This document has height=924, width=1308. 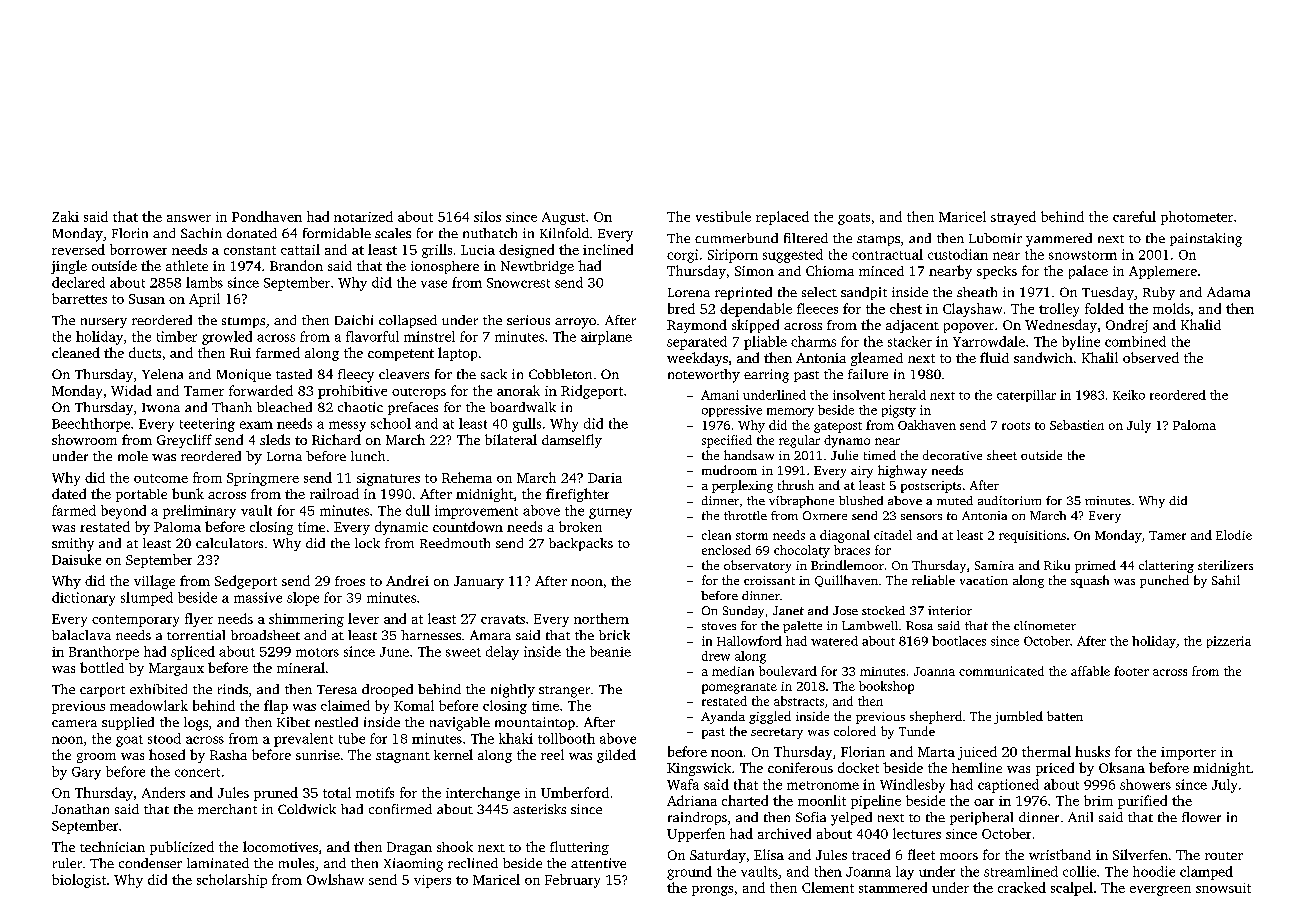 What do you see at coordinates (952, 455) in the document?
I see `decorative` at bounding box center [952, 455].
